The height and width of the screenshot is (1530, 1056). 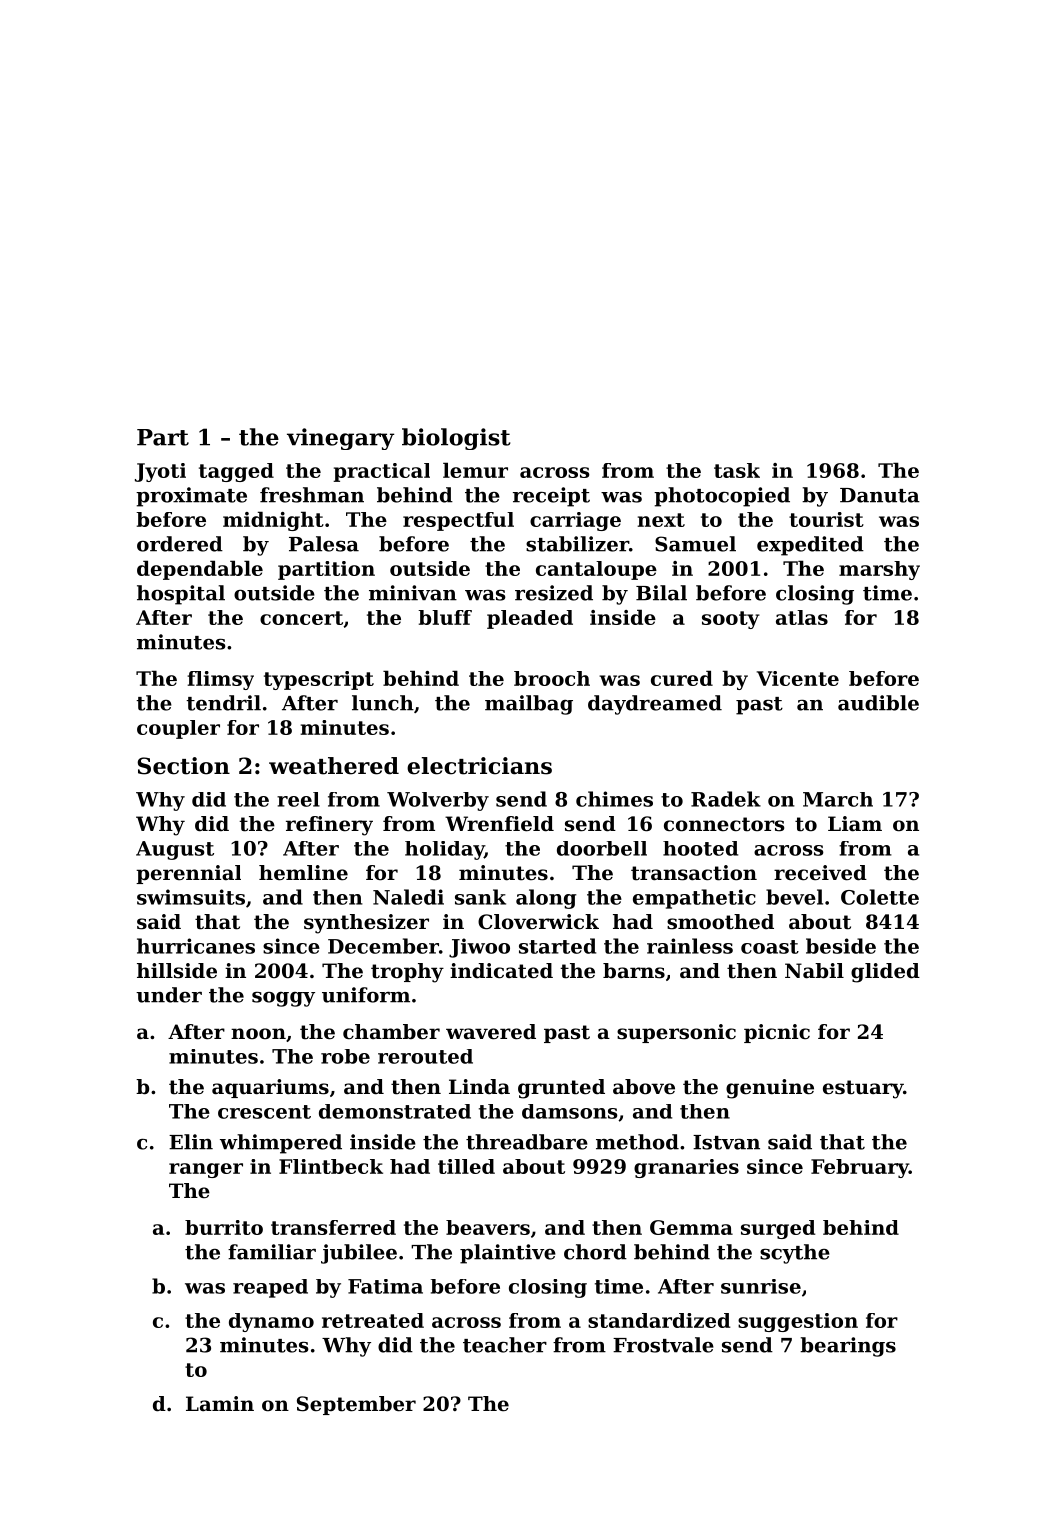 What do you see at coordinates (334, 766) in the screenshot?
I see `weathered` at bounding box center [334, 766].
